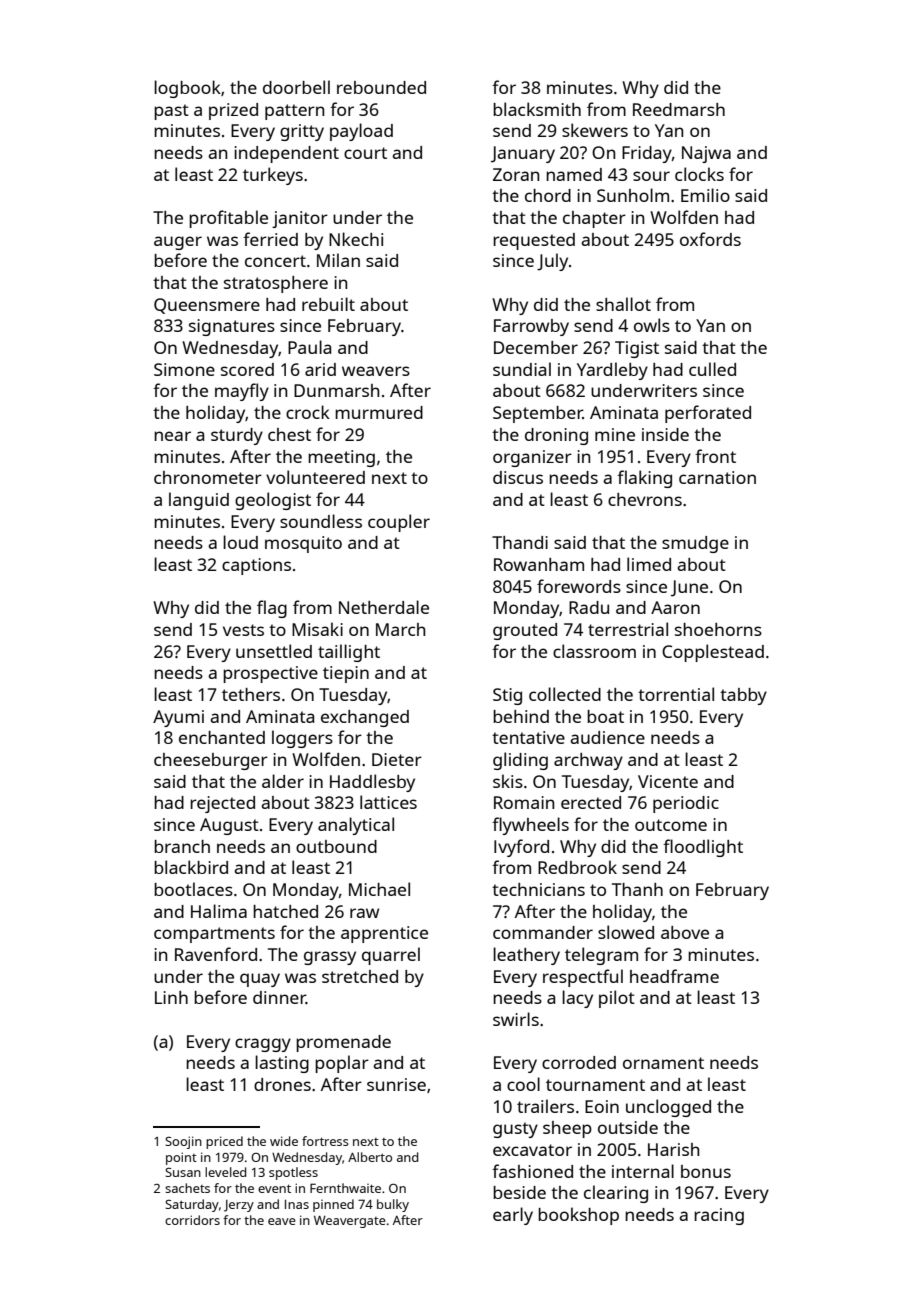  I want to click on Jerzy, so click(239, 1206).
